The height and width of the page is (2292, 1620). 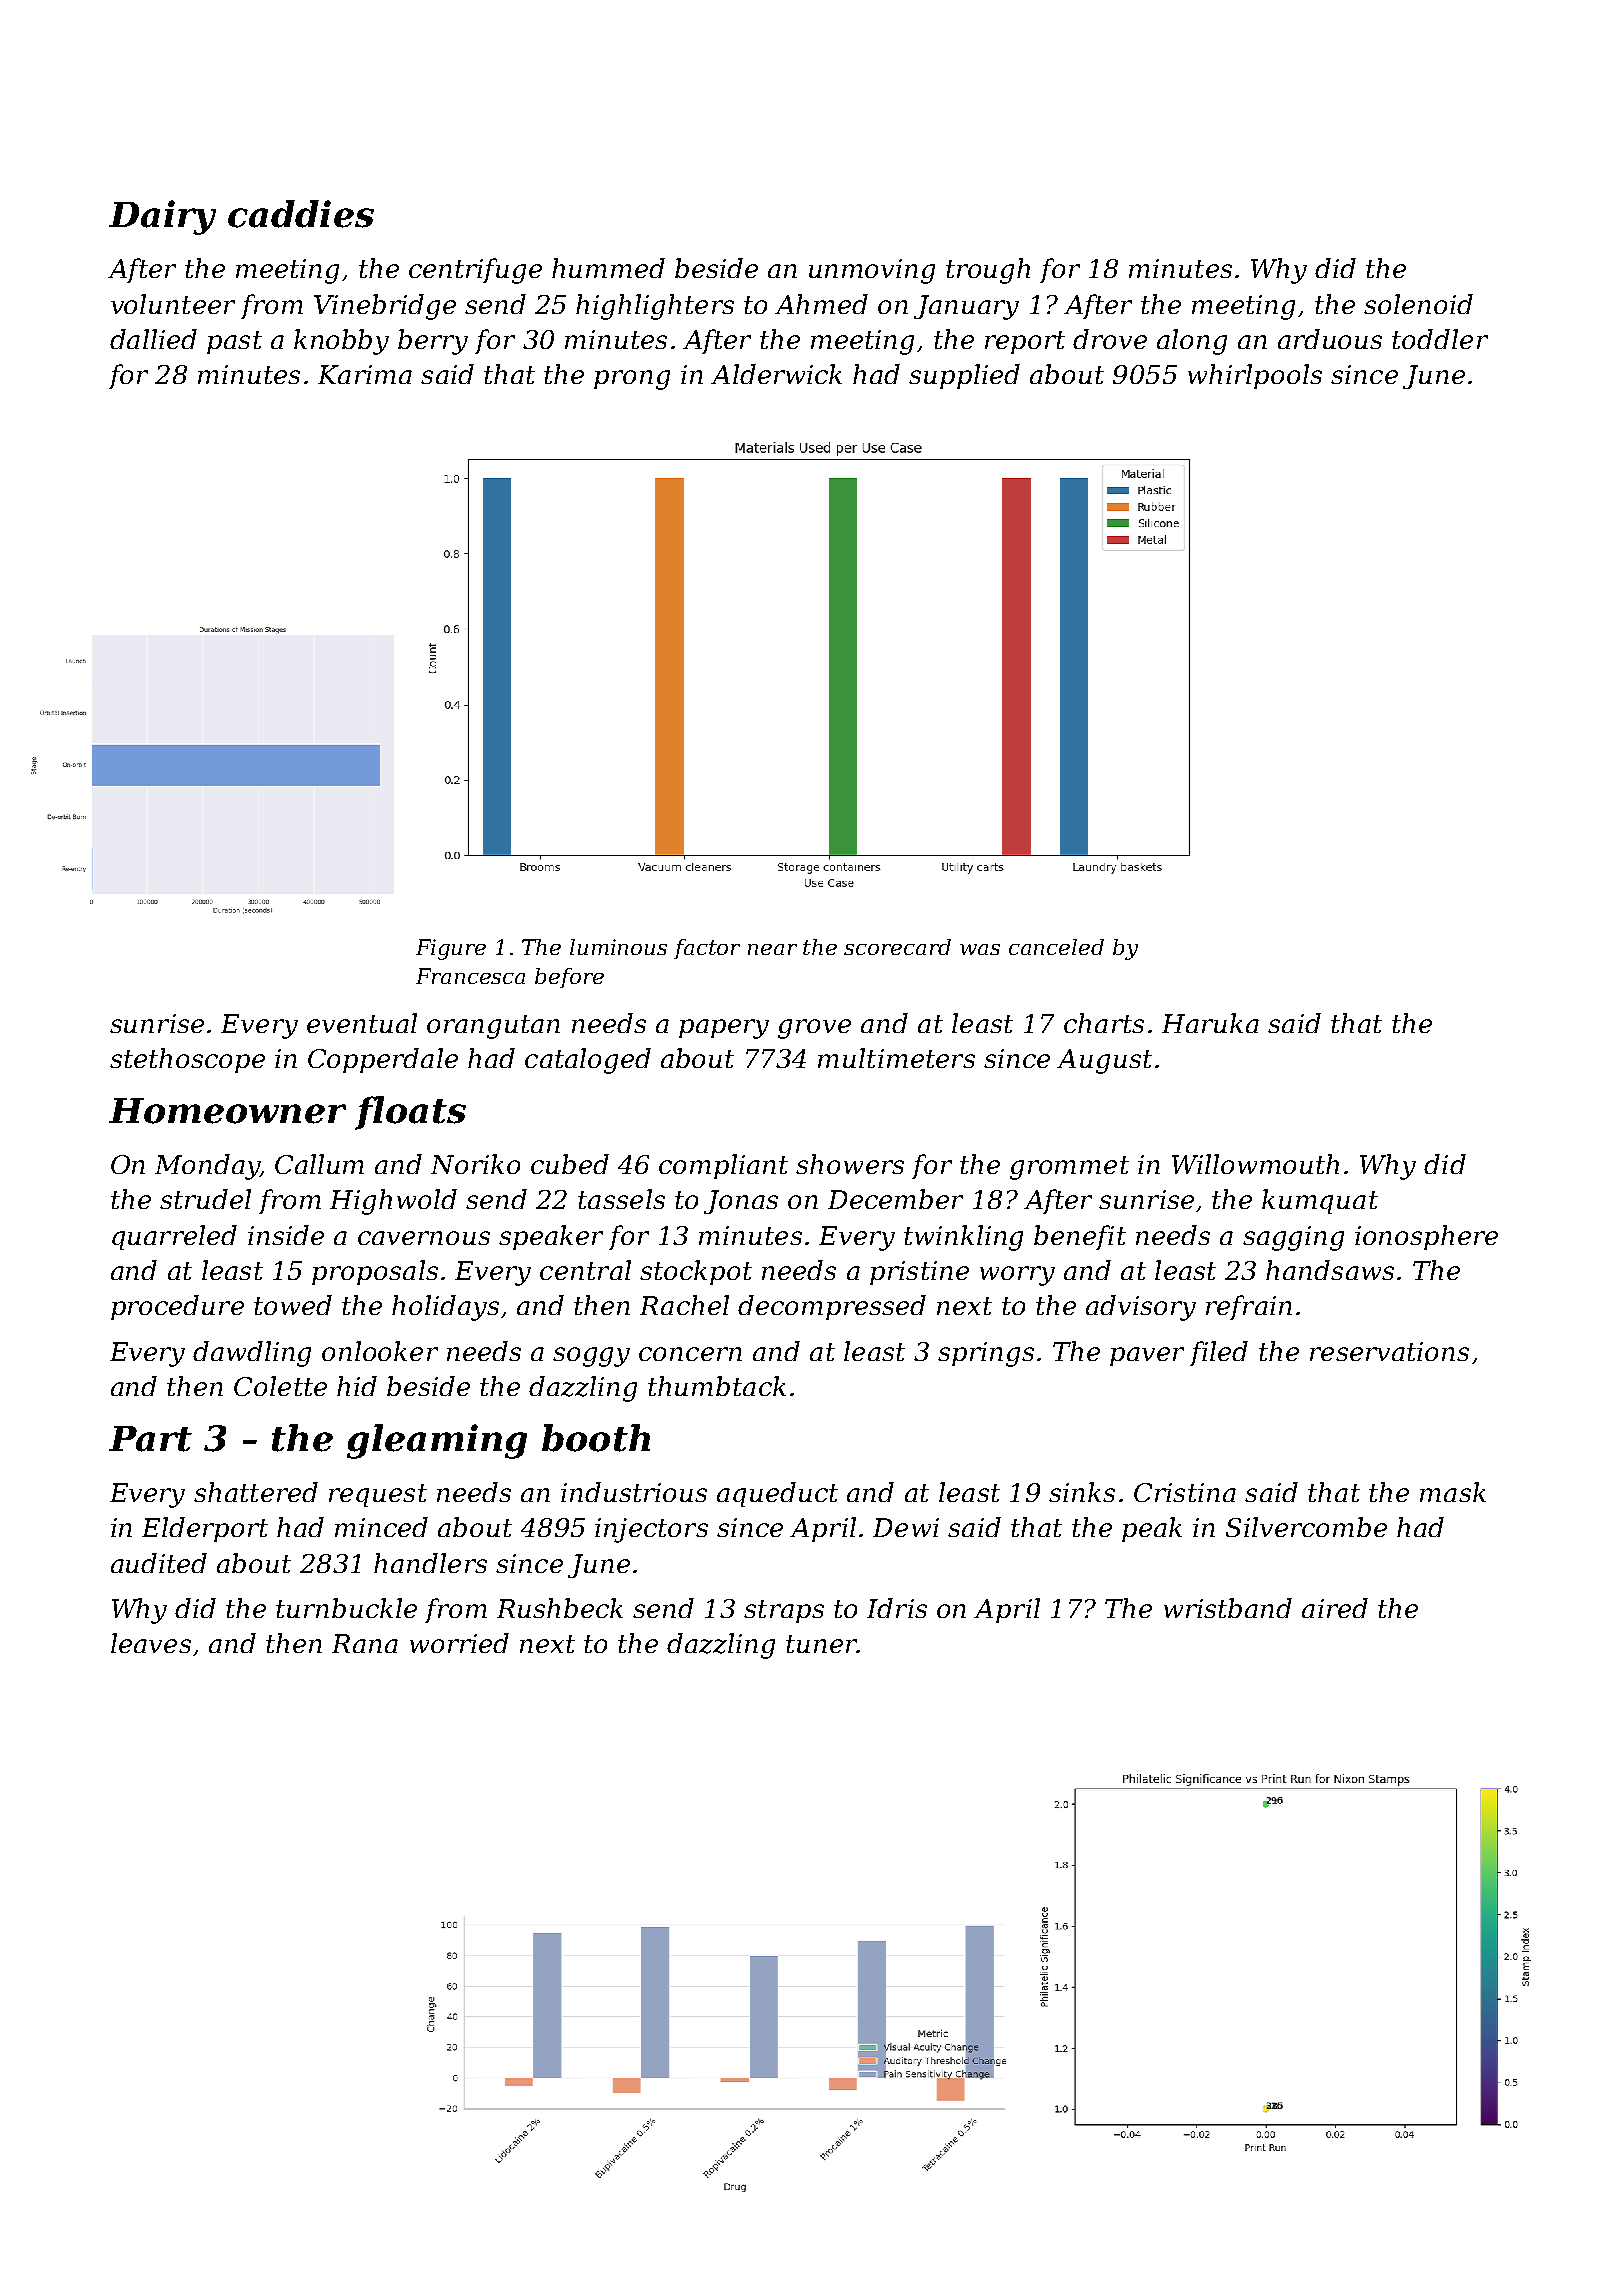 What do you see at coordinates (707, 949) in the page?
I see `factor` at bounding box center [707, 949].
